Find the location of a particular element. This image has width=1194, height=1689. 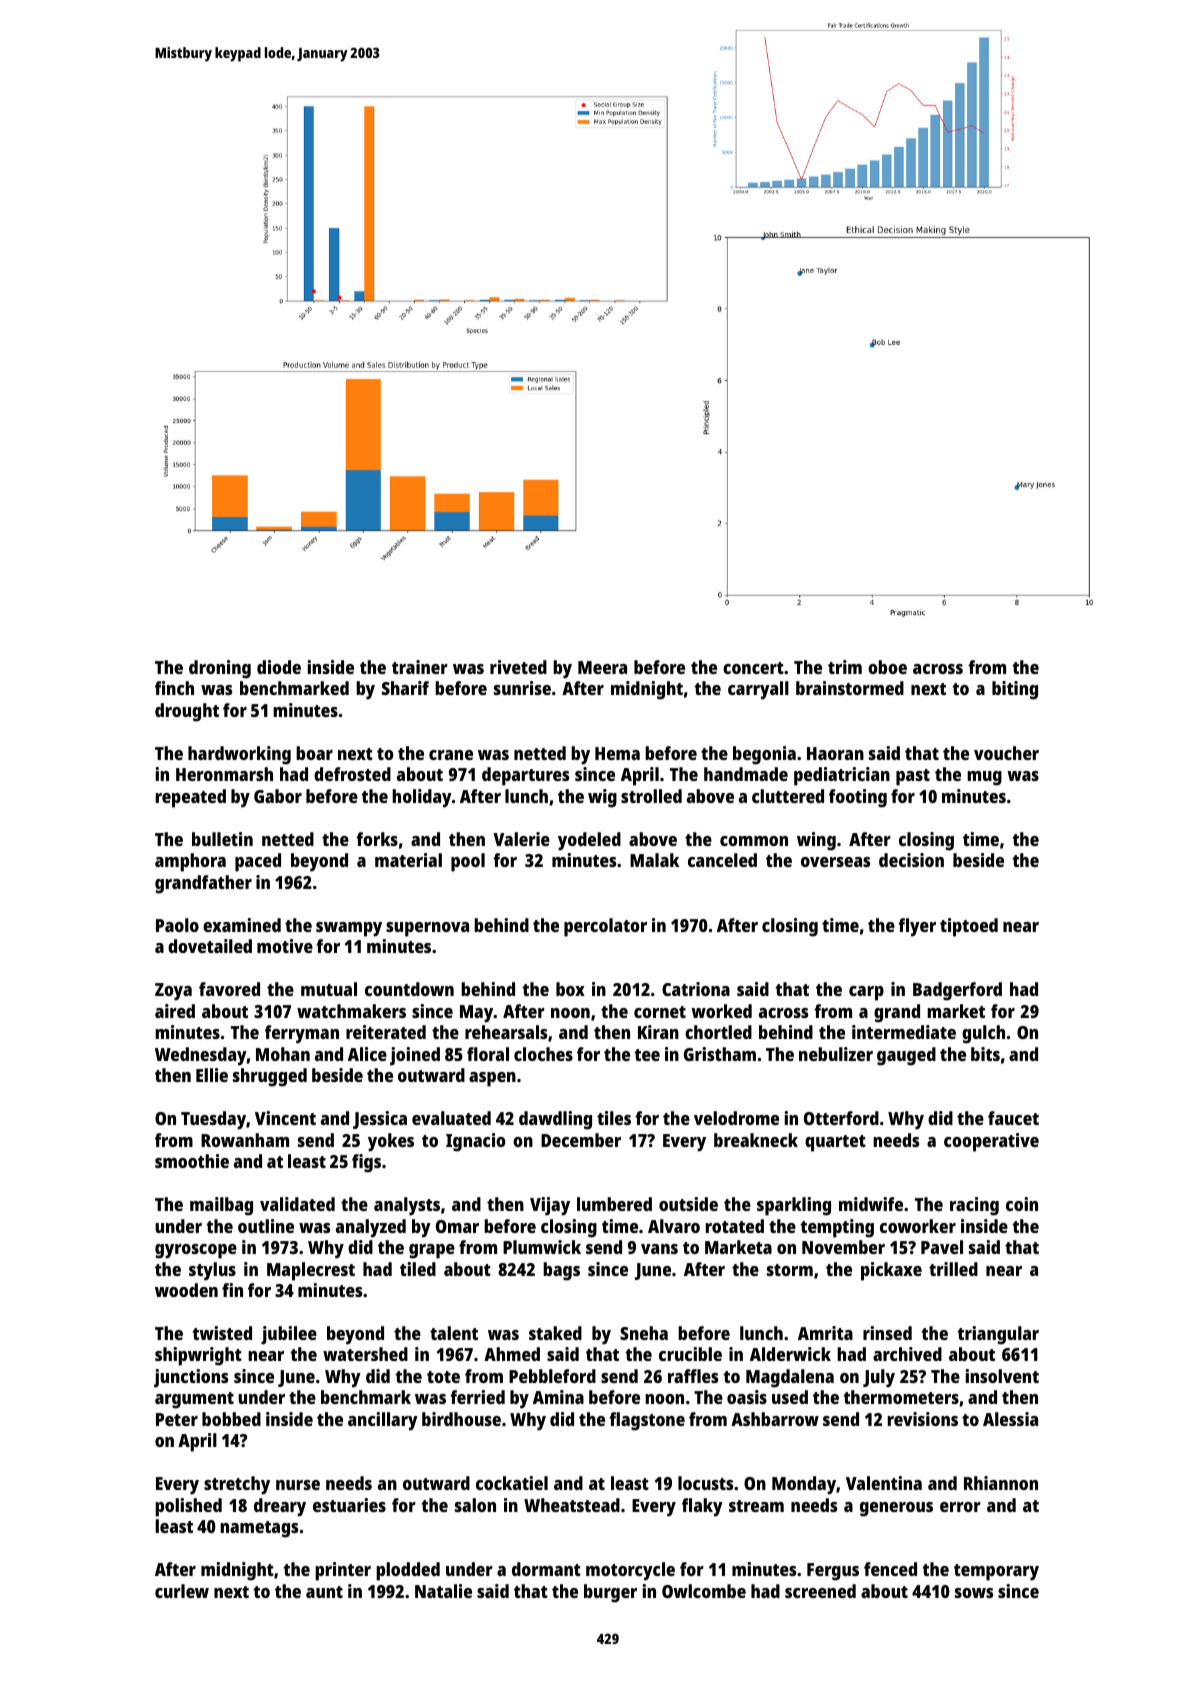

cooperative is located at coordinates (991, 1142).
